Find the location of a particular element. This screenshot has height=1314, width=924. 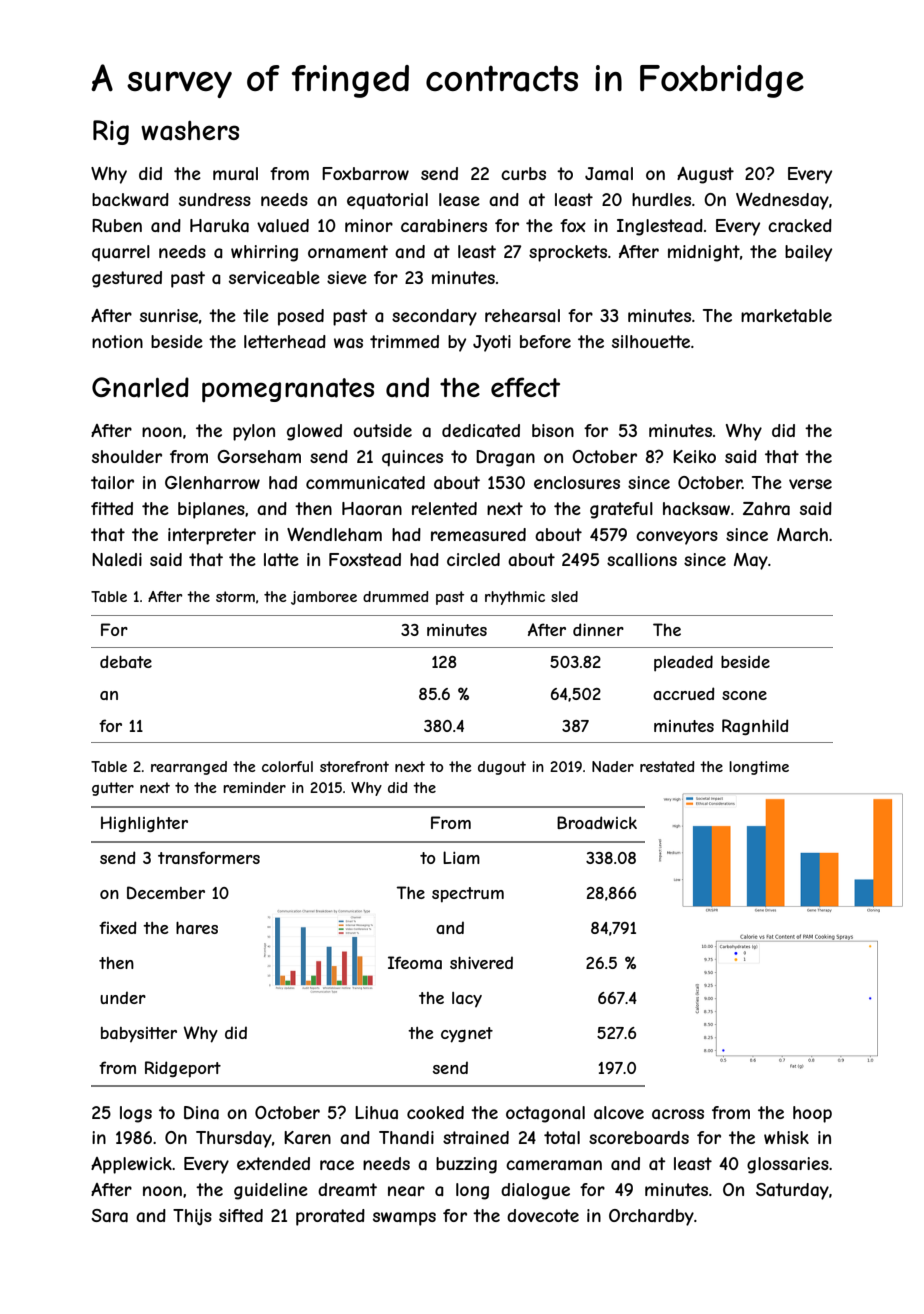

Thijs is located at coordinates (192, 1217).
